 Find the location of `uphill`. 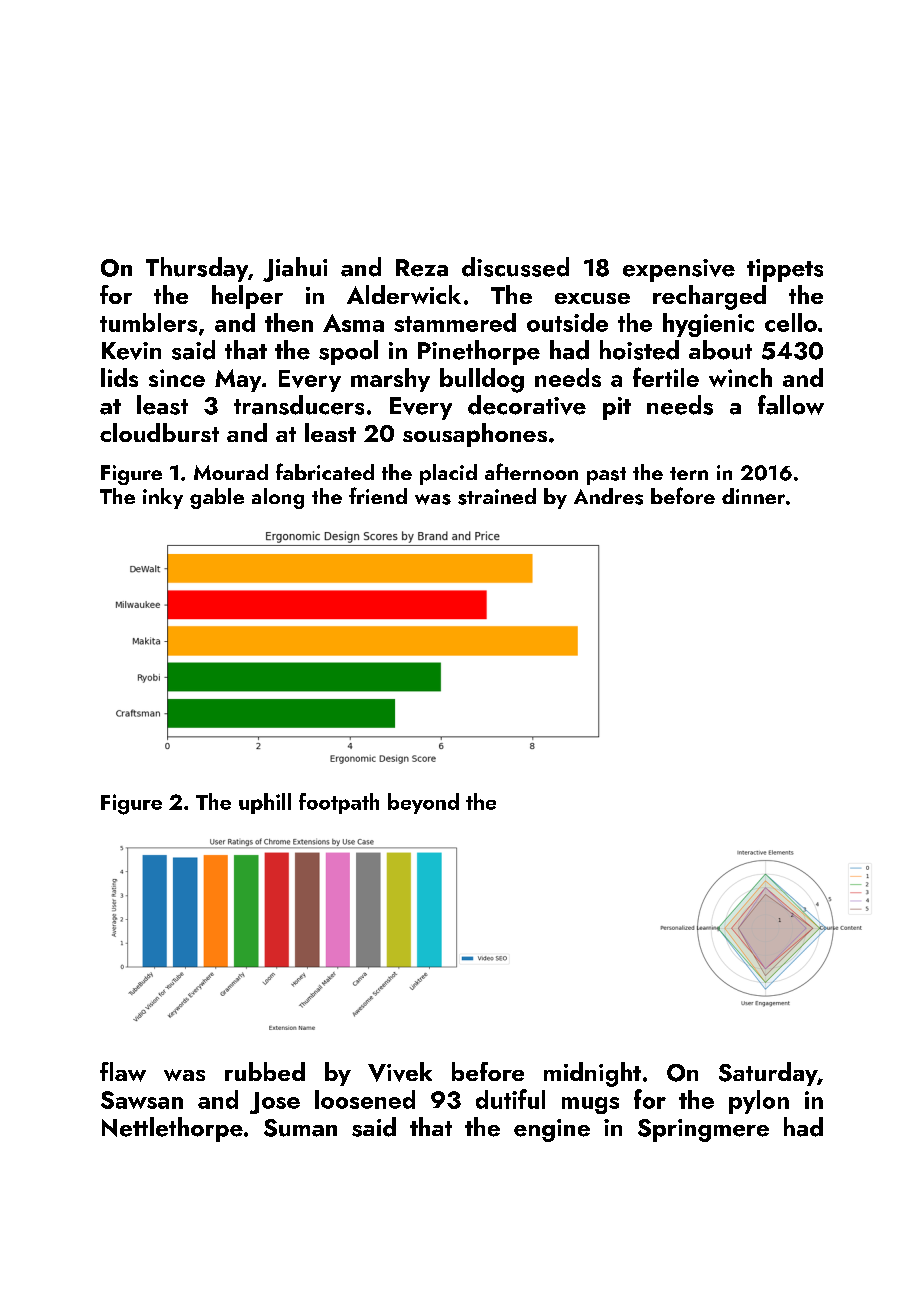

uphill is located at coordinates (265, 803).
